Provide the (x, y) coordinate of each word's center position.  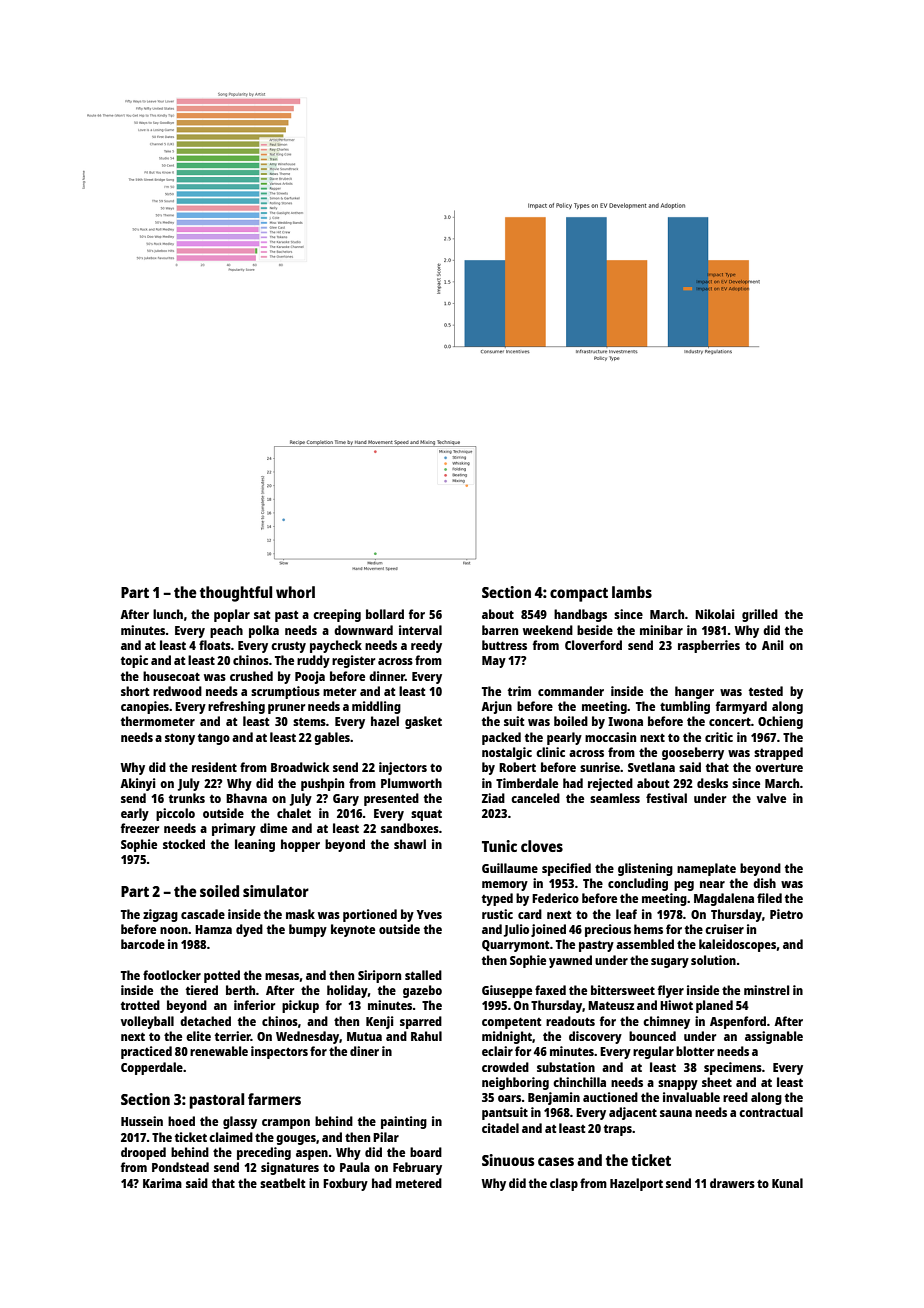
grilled (760, 615)
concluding (638, 884)
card (530, 914)
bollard (385, 614)
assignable (774, 1037)
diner (364, 1051)
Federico (555, 898)
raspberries (709, 646)
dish (764, 883)
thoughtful (236, 594)
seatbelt (282, 1183)
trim (519, 691)
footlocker (172, 975)
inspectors (279, 1052)
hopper (300, 845)
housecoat (171, 676)
